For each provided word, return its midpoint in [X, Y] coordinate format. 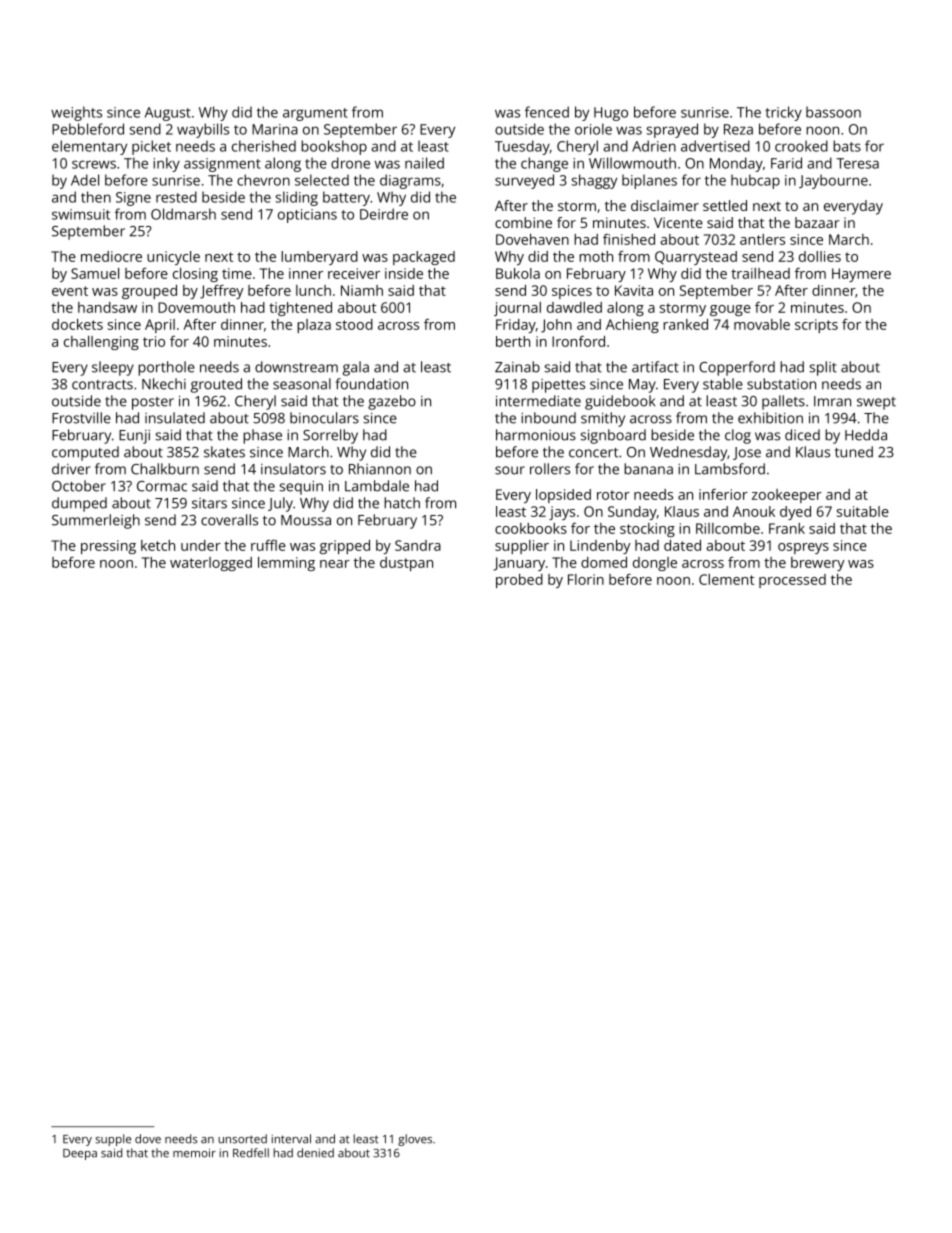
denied [315, 1153]
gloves [415, 1140]
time [237, 273]
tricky [783, 113]
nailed [424, 163]
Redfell [251, 1153]
